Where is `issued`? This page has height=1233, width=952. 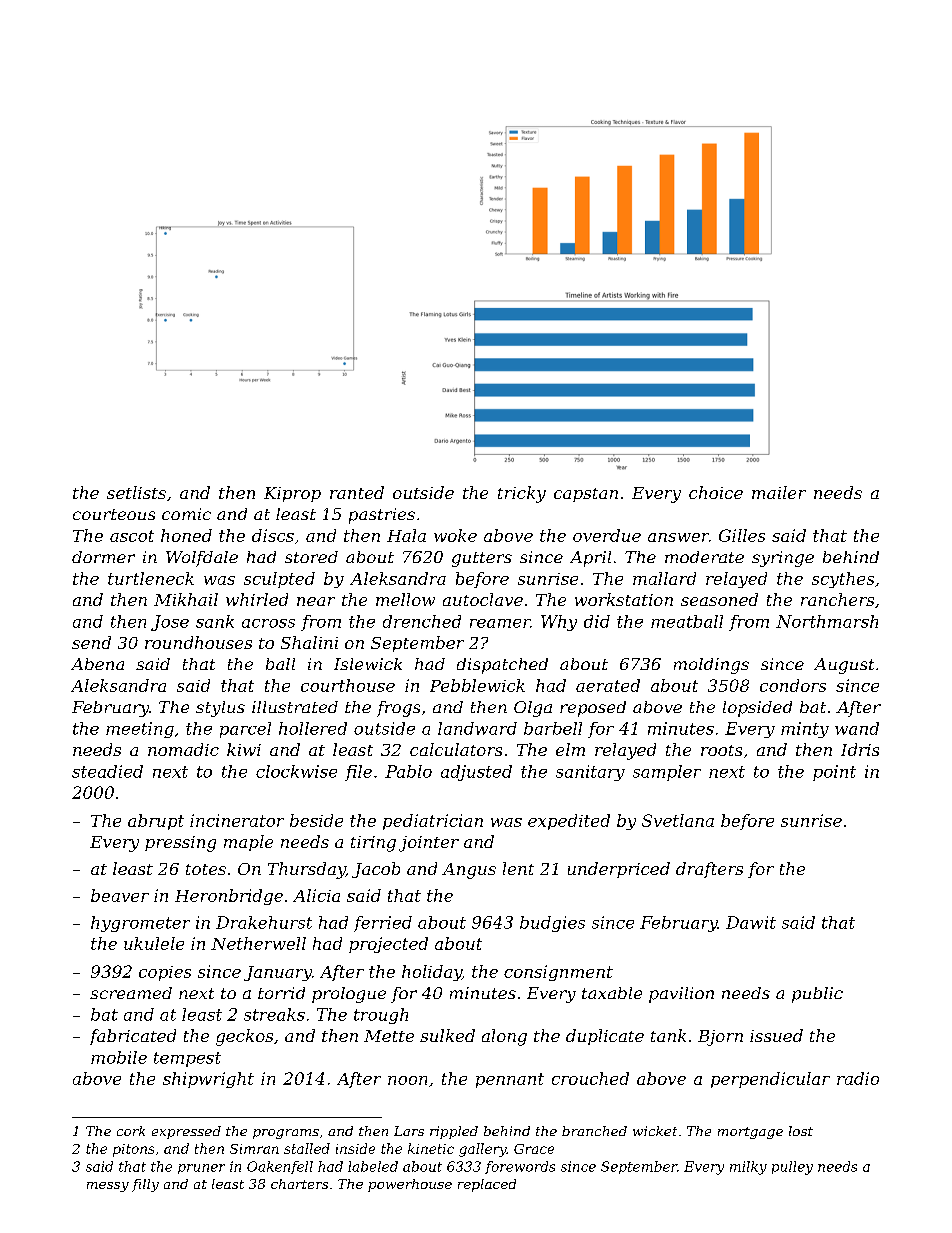 issued is located at coordinates (776, 1035).
